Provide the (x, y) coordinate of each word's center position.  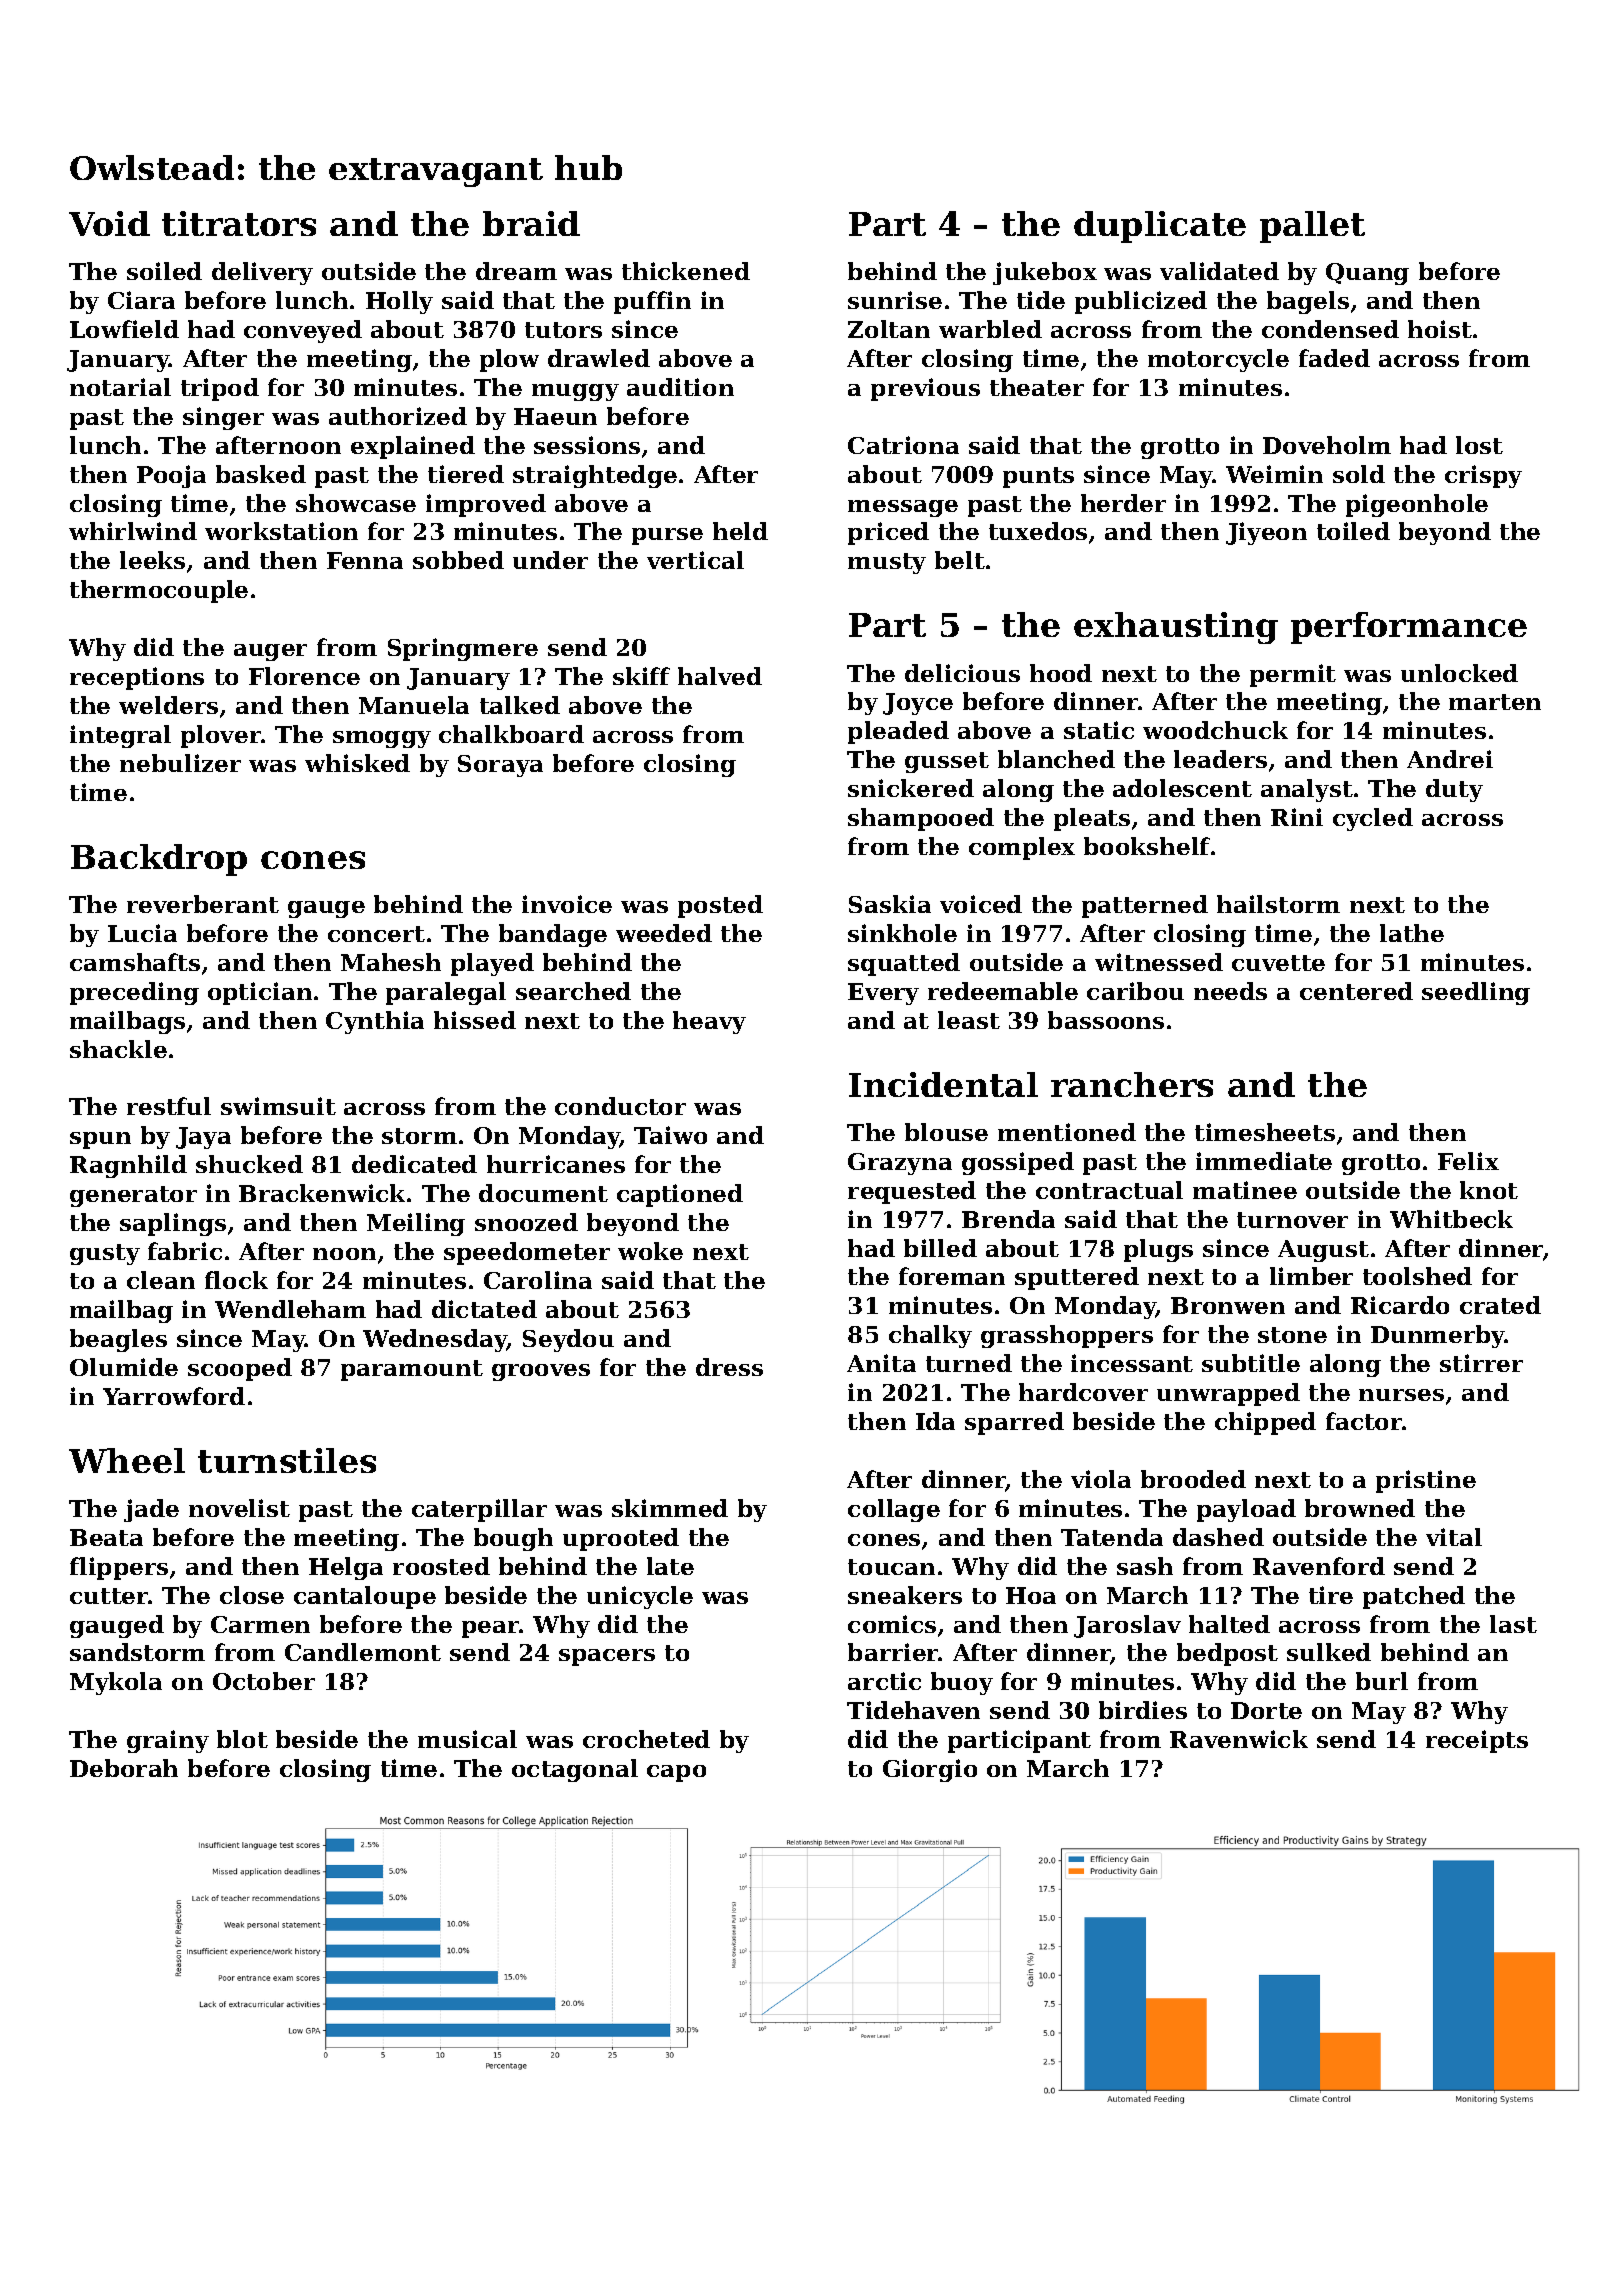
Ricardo (1400, 1305)
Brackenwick (322, 1193)
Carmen (260, 1624)
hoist (1440, 329)
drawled (599, 358)
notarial (120, 387)
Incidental (943, 1084)
